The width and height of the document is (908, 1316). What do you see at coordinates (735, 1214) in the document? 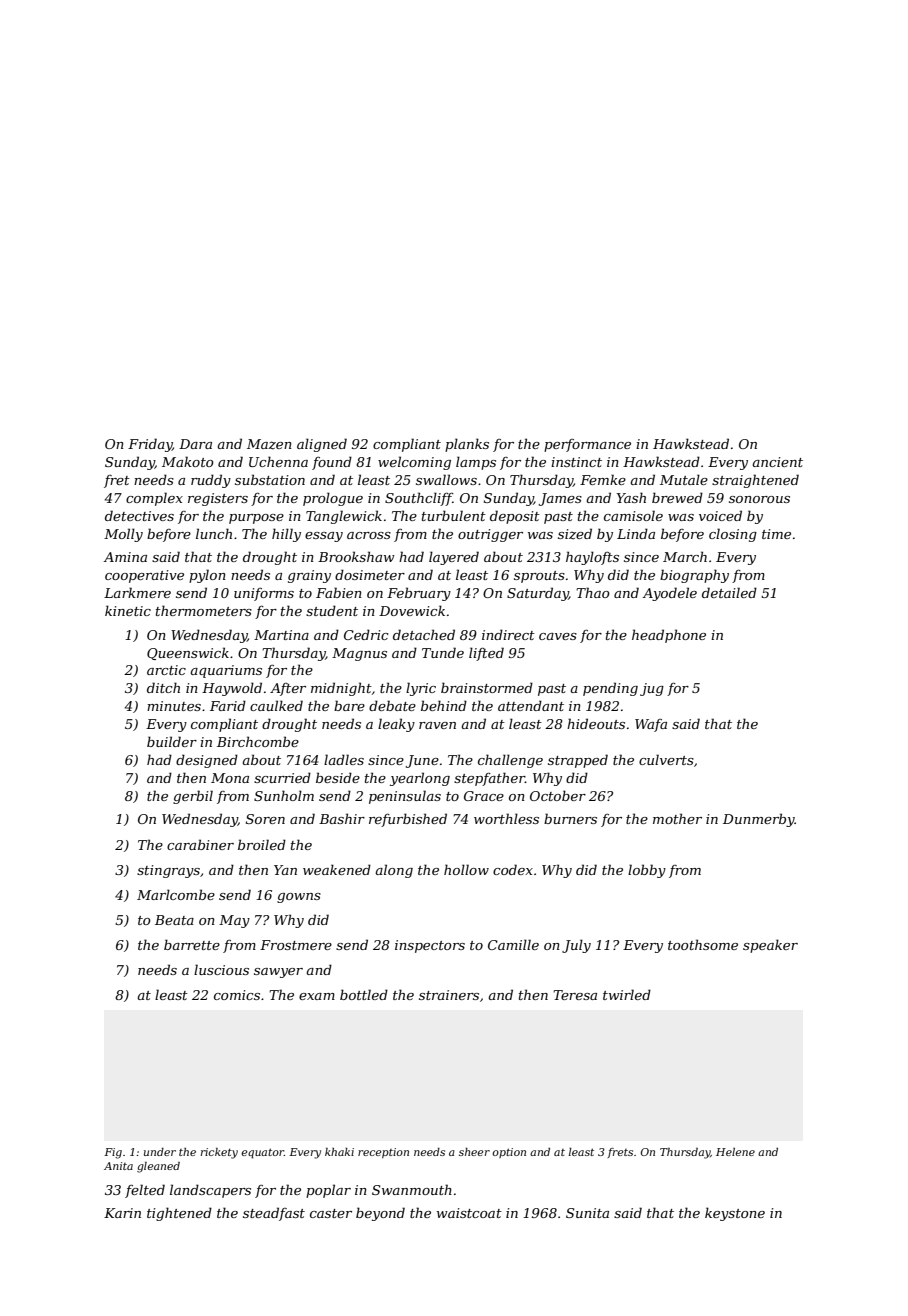
I see `keystone` at bounding box center [735, 1214].
